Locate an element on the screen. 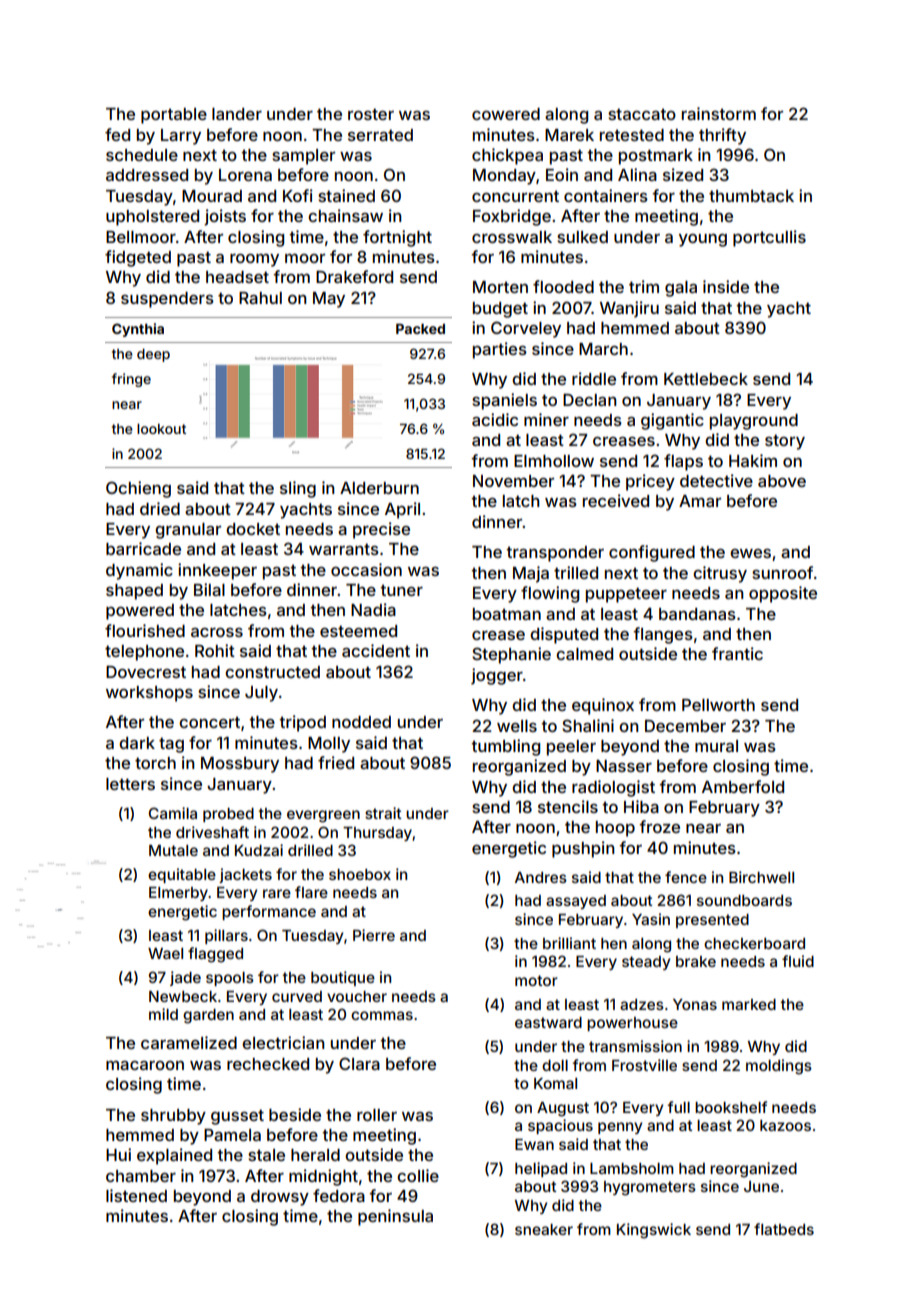 This screenshot has width=924, height=1308. Kettlebeck is located at coordinates (706, 379).
